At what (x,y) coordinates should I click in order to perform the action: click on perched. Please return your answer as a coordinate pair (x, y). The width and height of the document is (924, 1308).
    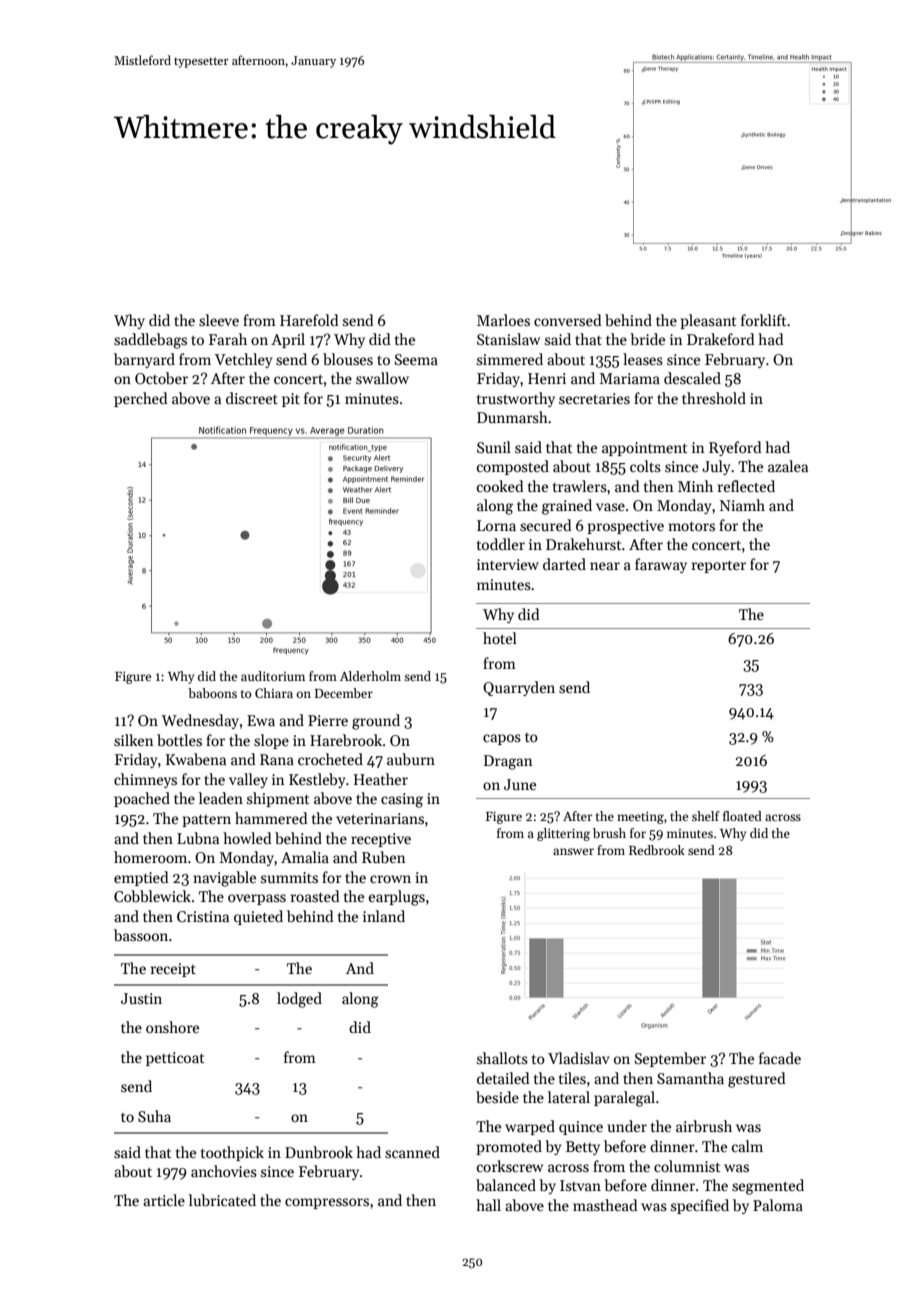
    Looking at the image, I should click on (141, 399).
